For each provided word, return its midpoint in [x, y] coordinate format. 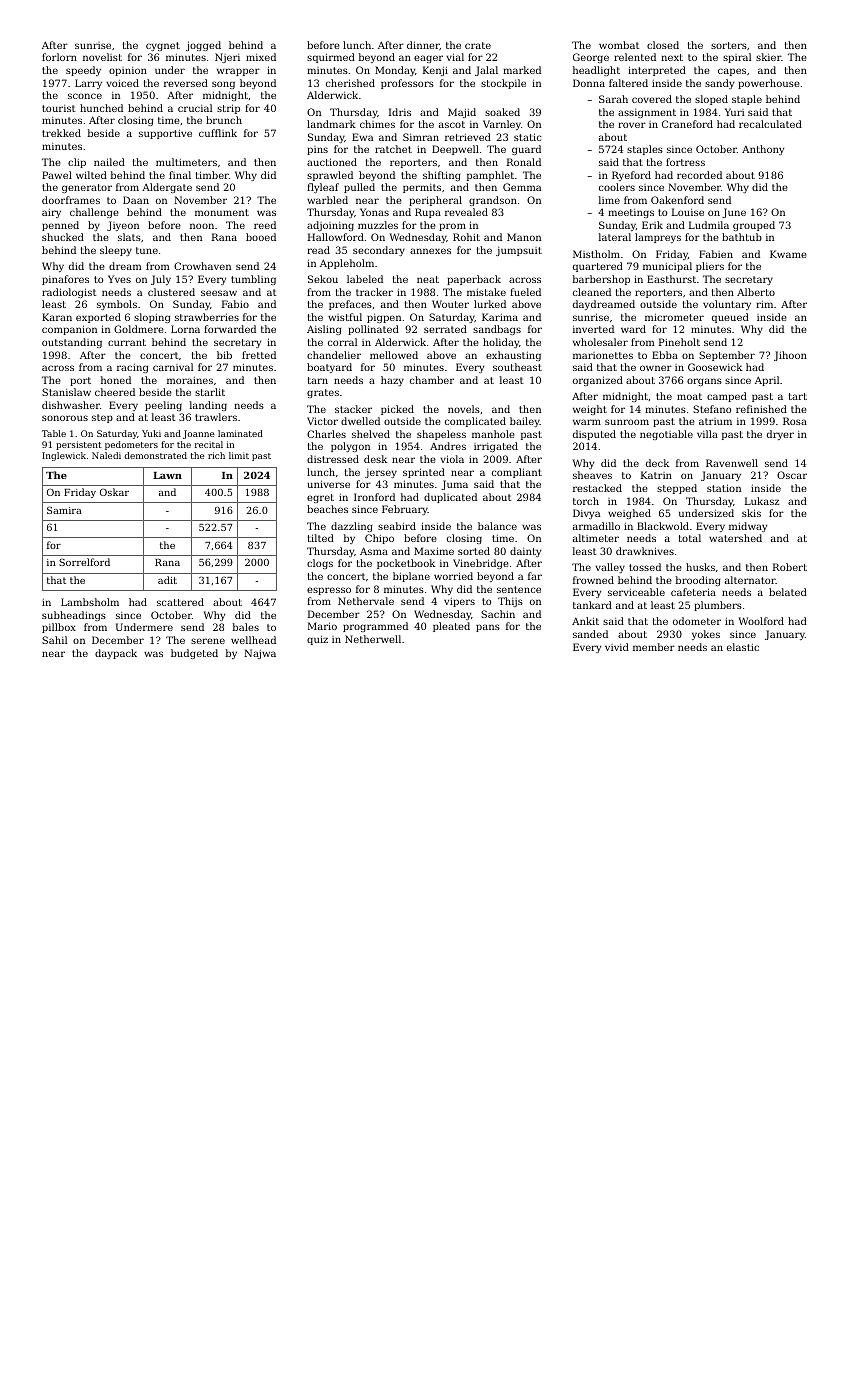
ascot [452, 124]
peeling [163, 406]
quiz [317, 640]
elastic [743, 647]
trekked [61, 133]
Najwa [260, 654]
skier [768, 57]
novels [464, 409]
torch [586, 501]
